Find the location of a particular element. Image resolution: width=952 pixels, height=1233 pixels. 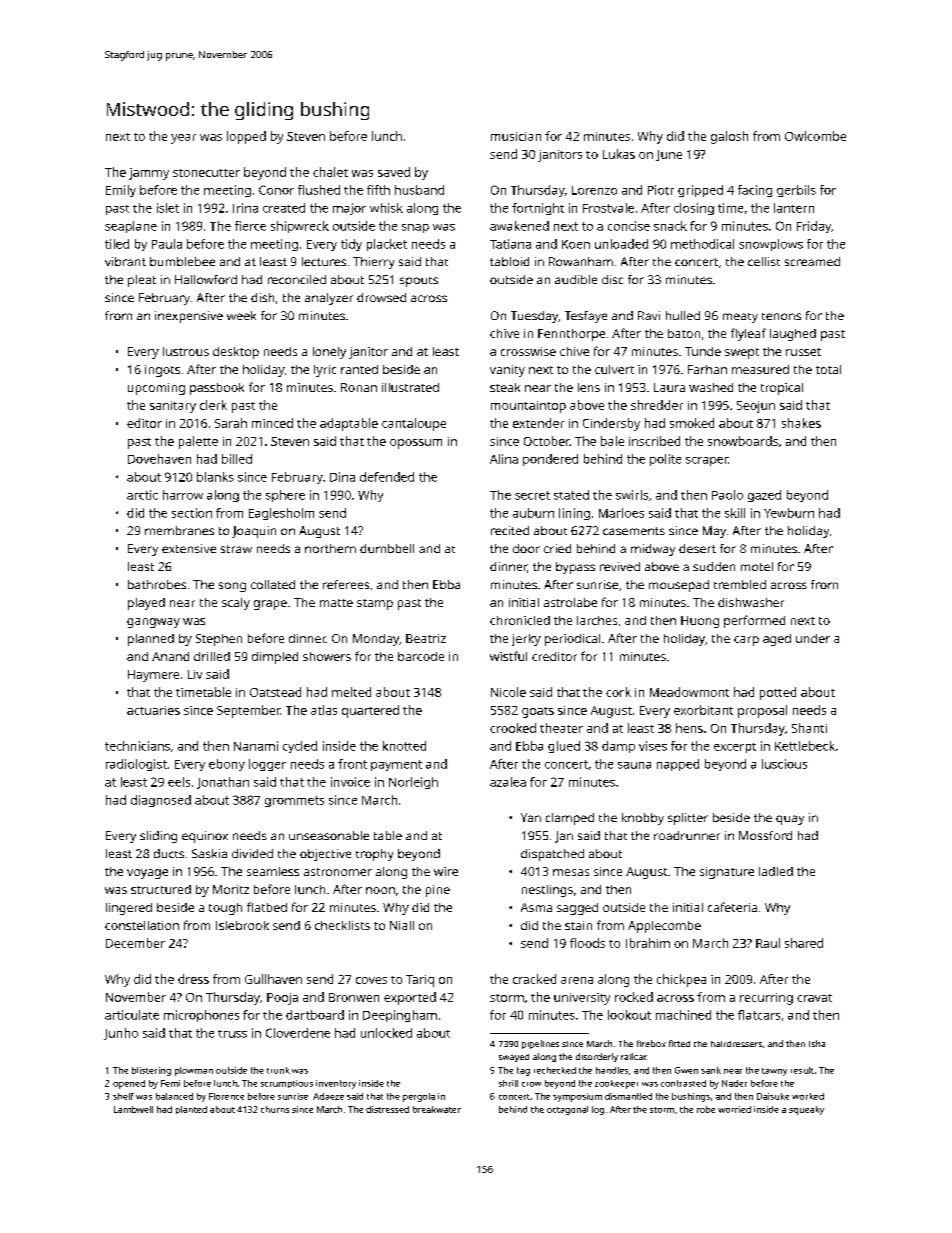

May is located at coordinates (714, 532).
